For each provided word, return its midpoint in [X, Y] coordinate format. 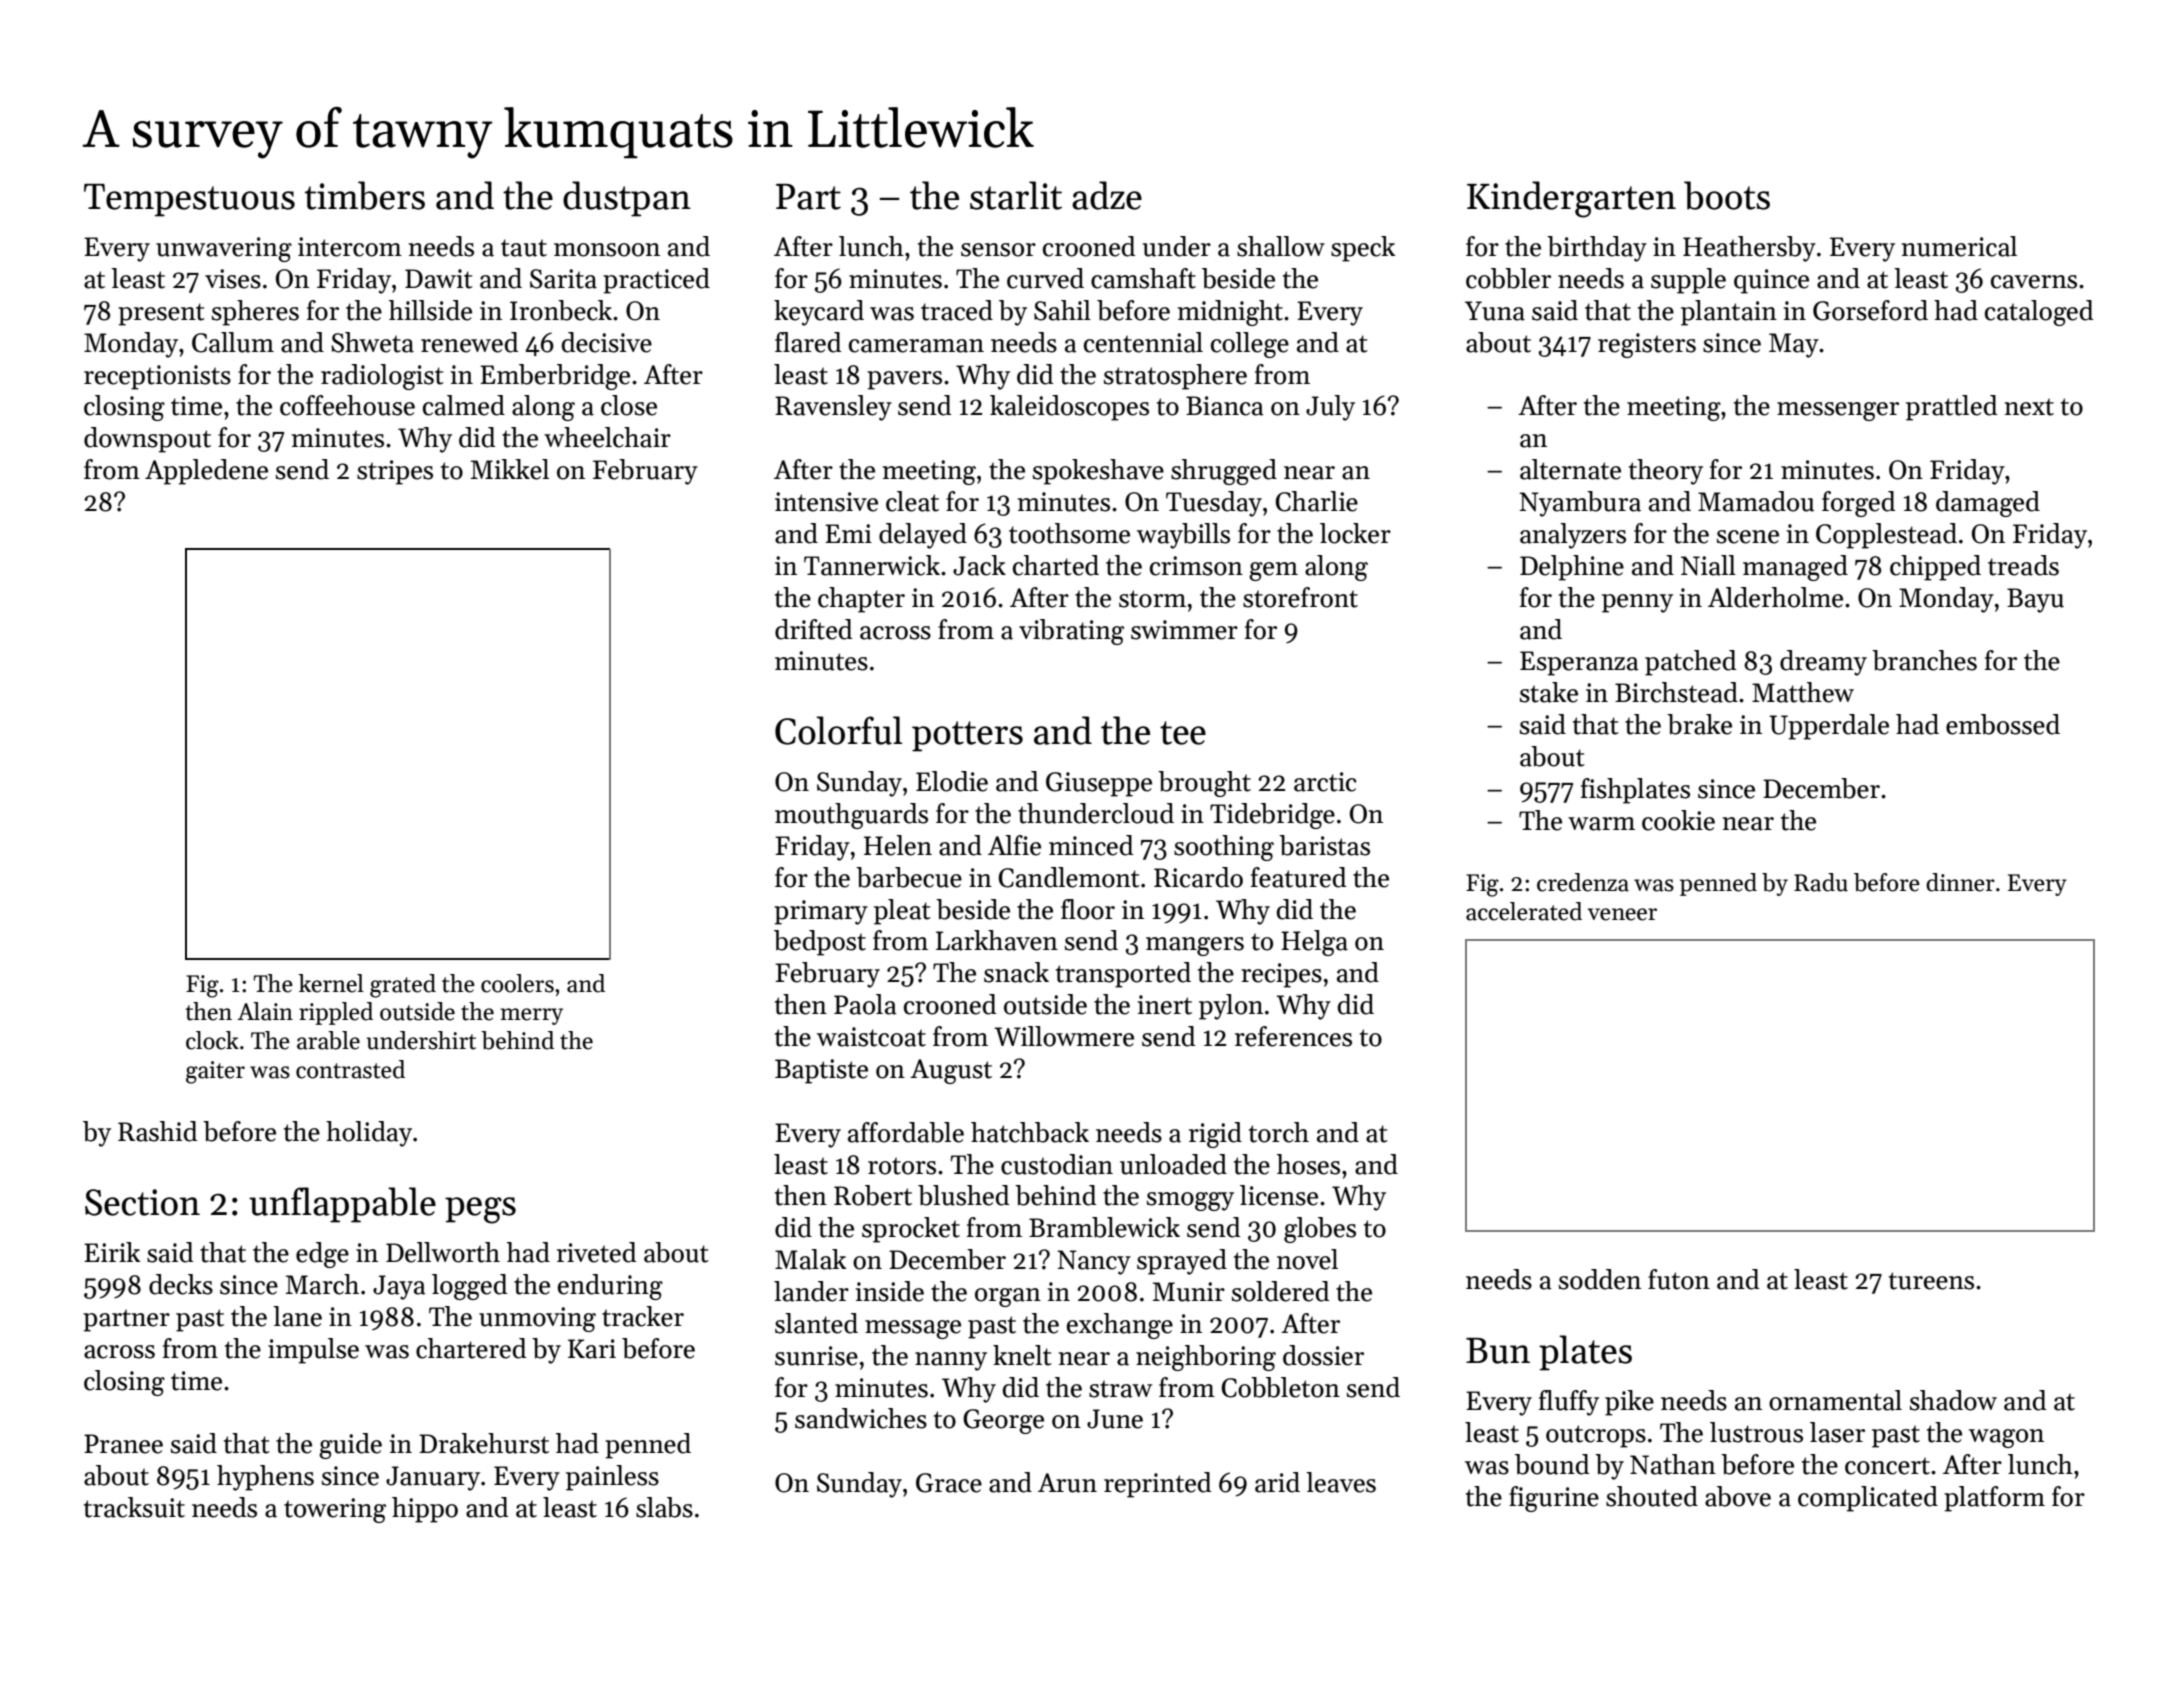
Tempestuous [189, 200]
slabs [664, 1507]
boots [1727, 195]
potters [967, 736]
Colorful [838, 730]
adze [1107, 195]
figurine [1554, 1499]
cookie [1678, 820]
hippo [425, 1510]
